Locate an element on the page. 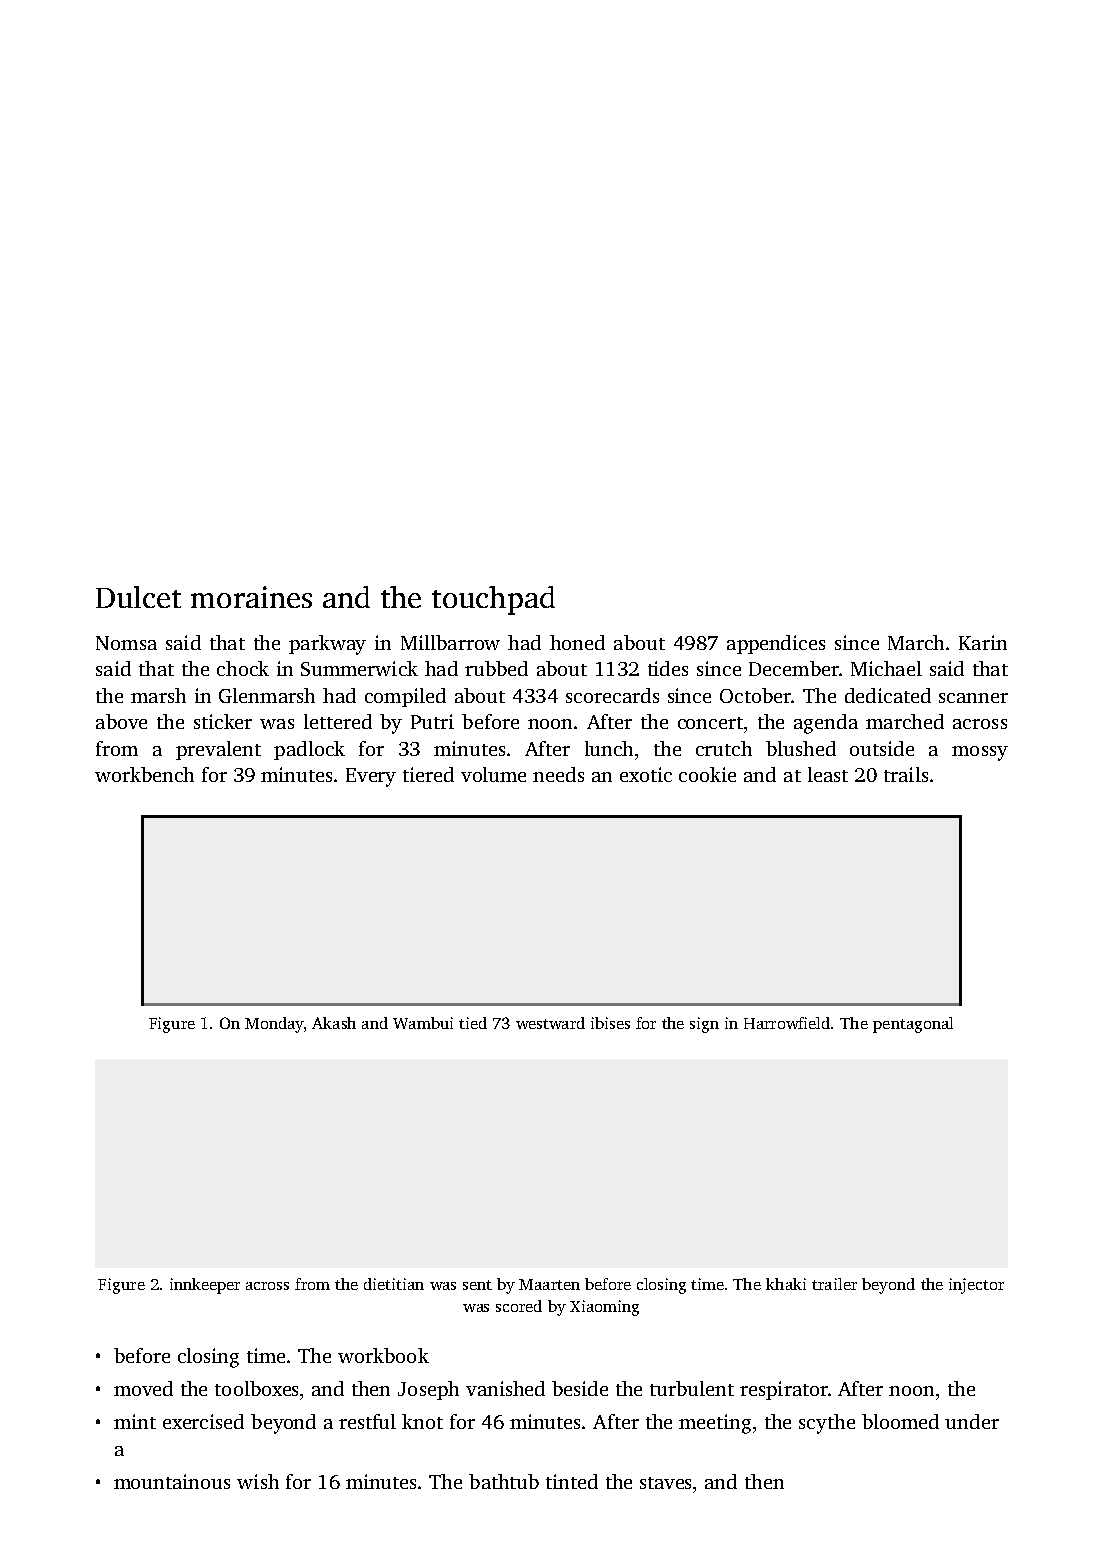 This image has height=1566, width=1103. Monday is located at coordinates (274, 1025).
